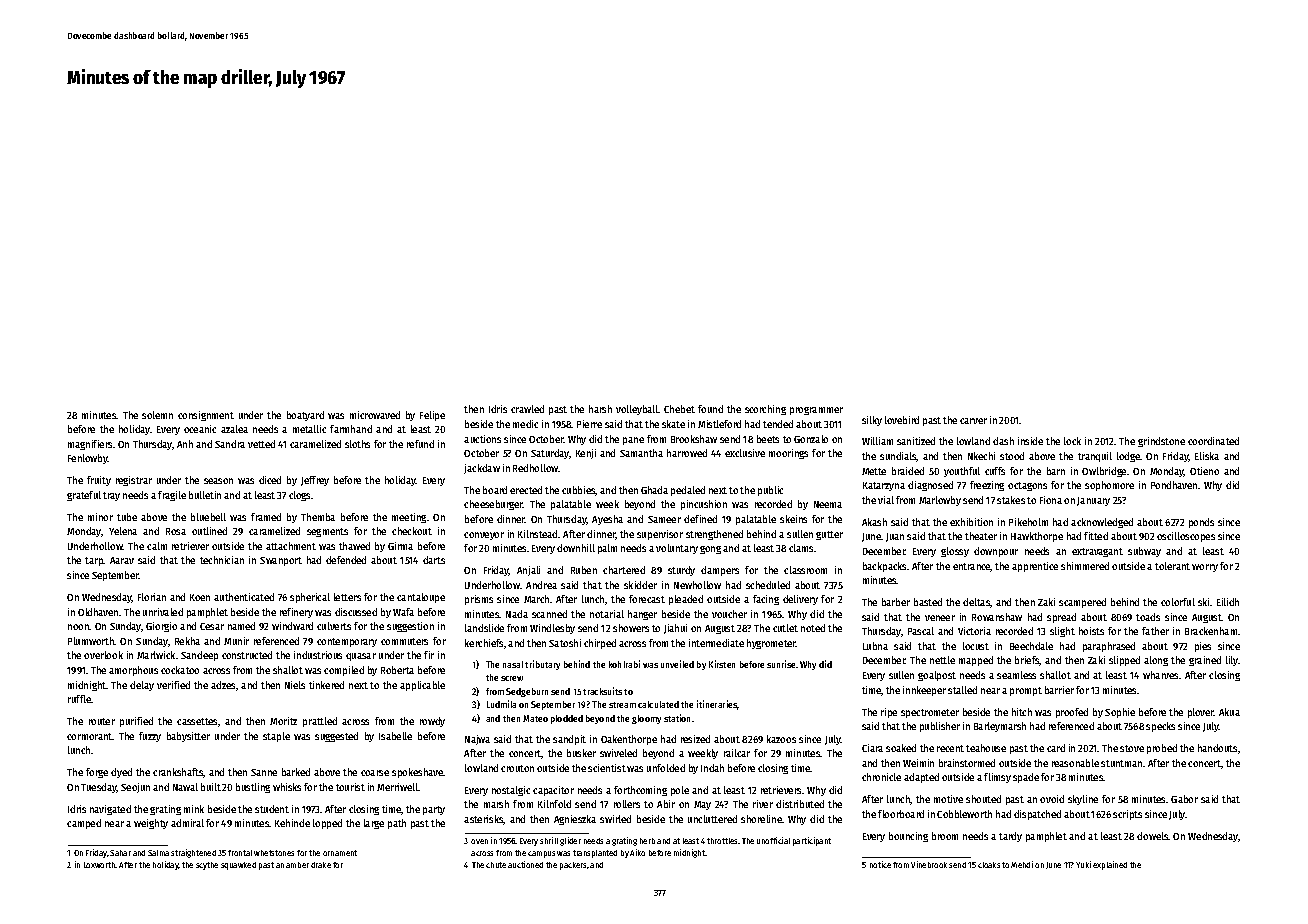  Describe the element at coordinates (800, 600) in the page. I see `delivery` at that location.
